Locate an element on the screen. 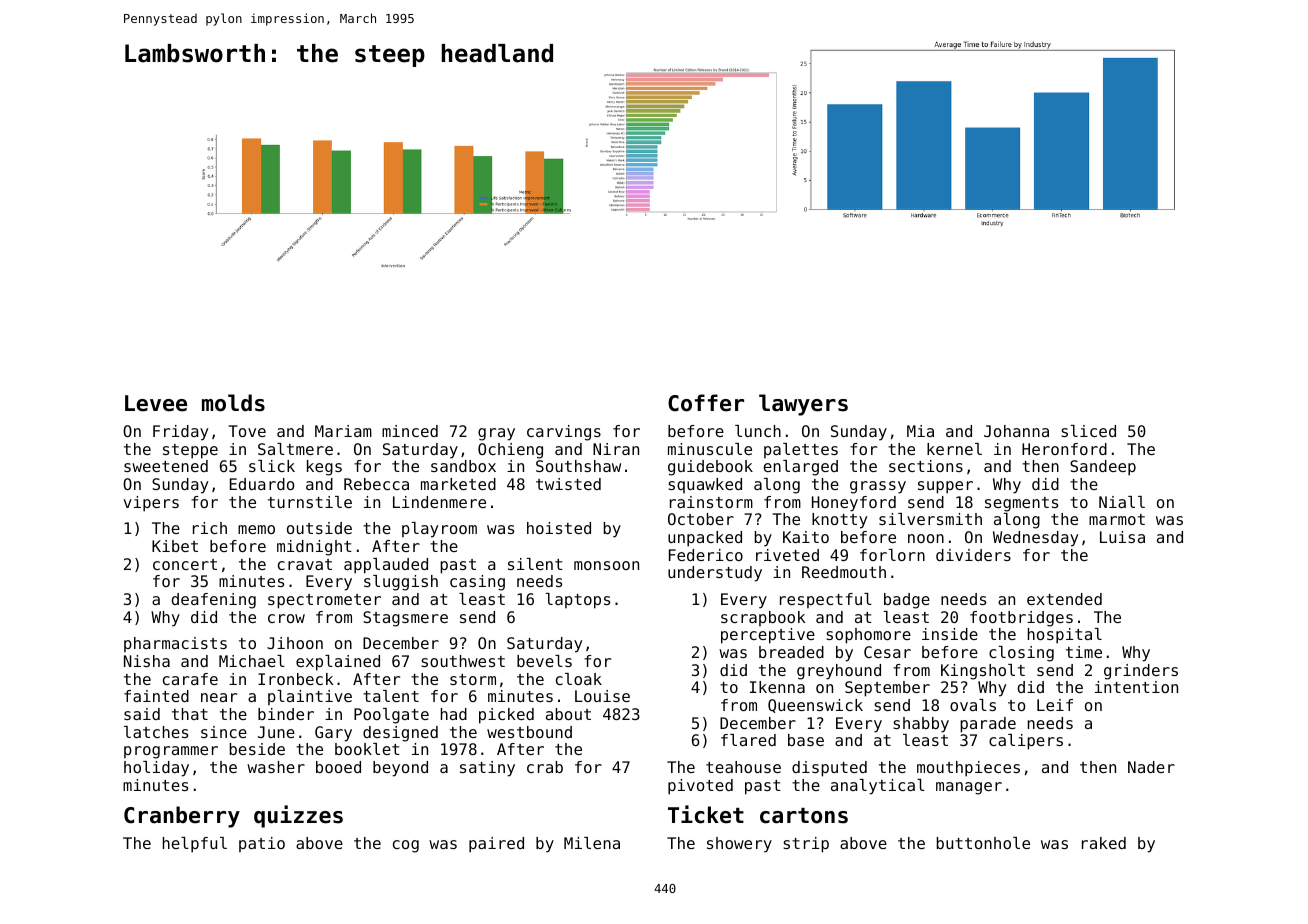 The image size is (1308, 924). Rebecca is located at coordinates (376, 484).
